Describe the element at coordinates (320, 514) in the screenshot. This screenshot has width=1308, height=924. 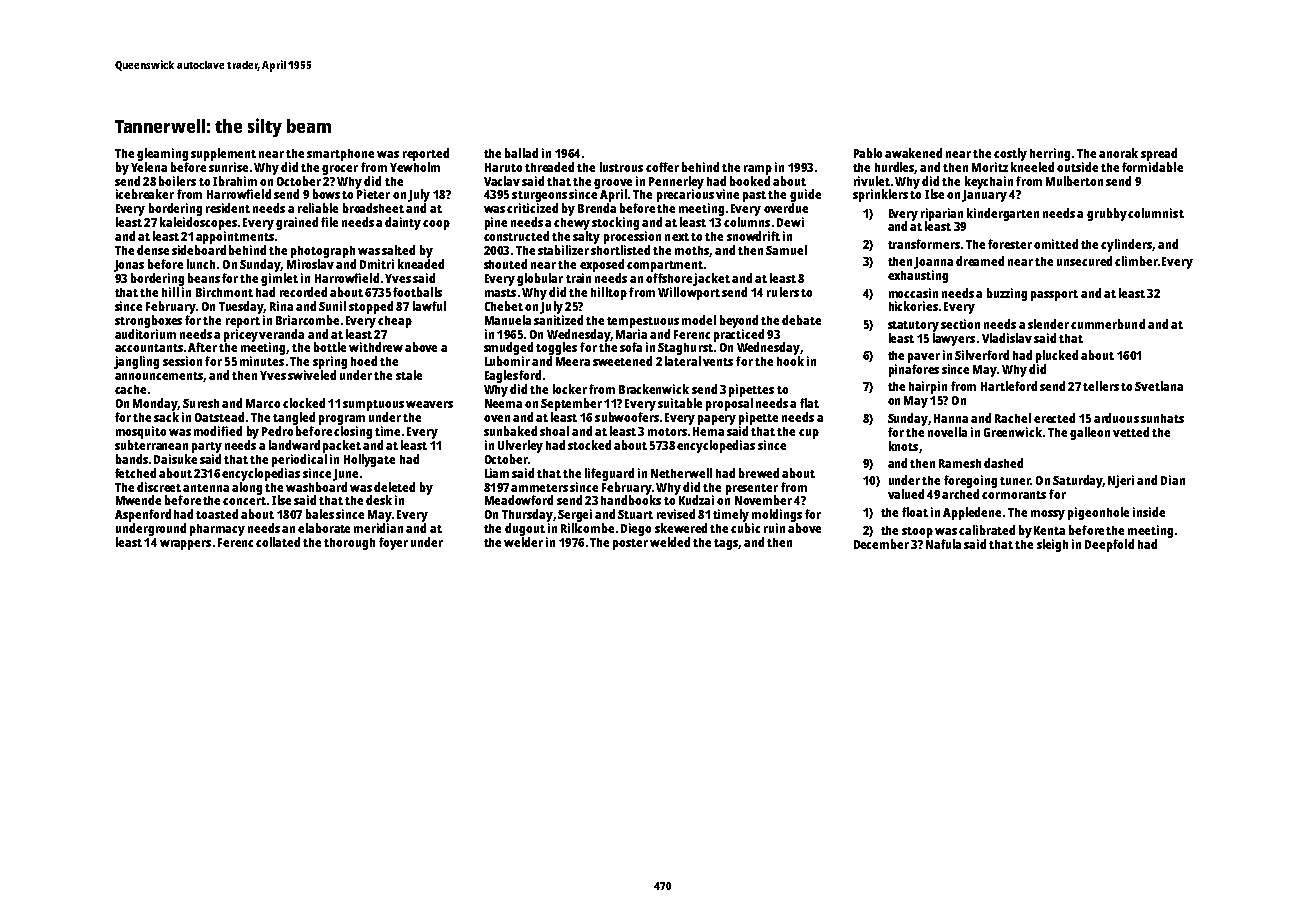
I see `bales` at that location.
